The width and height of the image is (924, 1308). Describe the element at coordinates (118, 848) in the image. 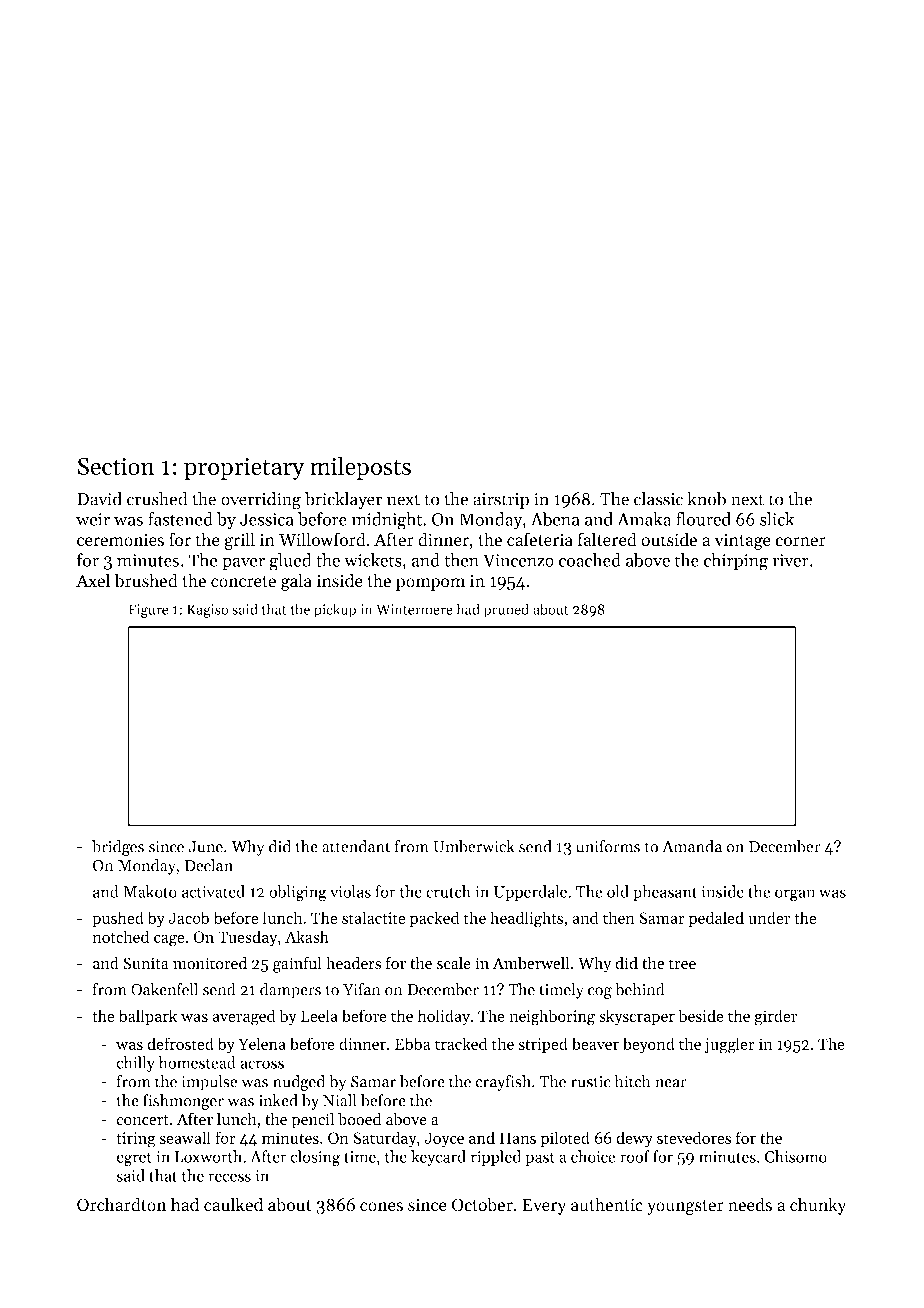

I see `bridges` at that location.
